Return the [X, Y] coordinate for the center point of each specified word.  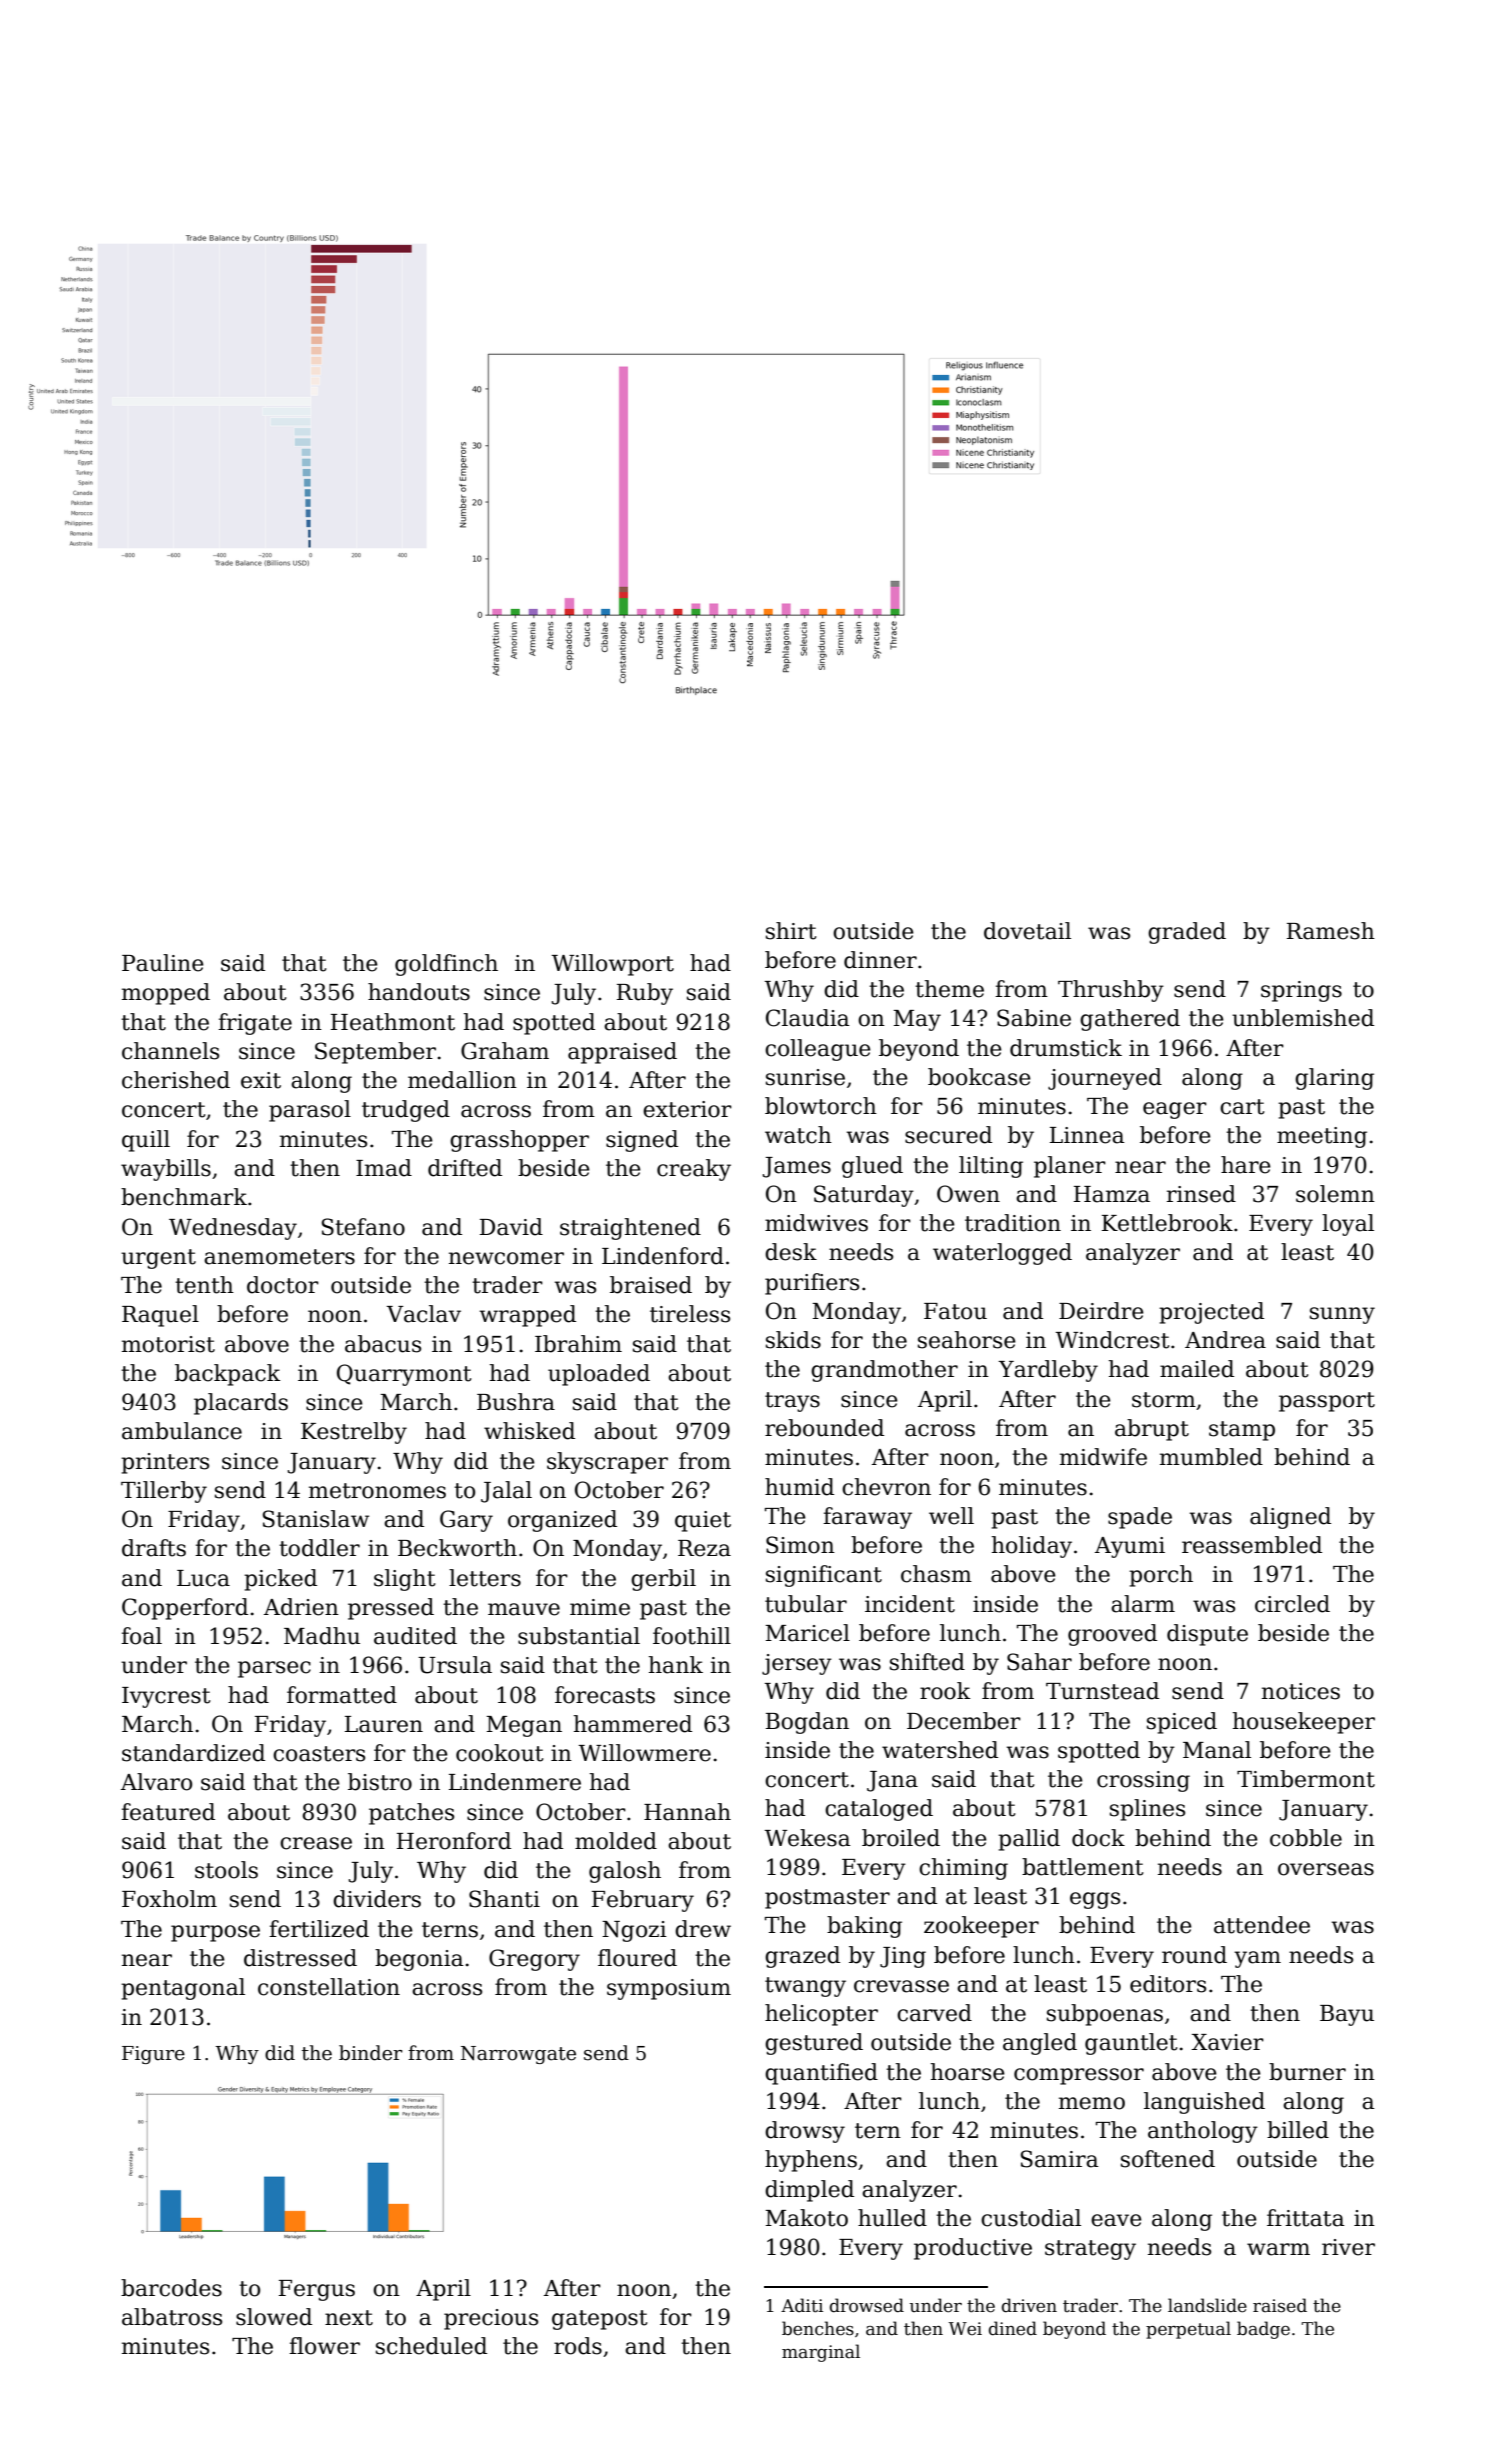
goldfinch [446, 965]
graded [1187, 933]
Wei [965, 2329]
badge [1263, 2330]
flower [324, 2346]
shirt [791, 931]
